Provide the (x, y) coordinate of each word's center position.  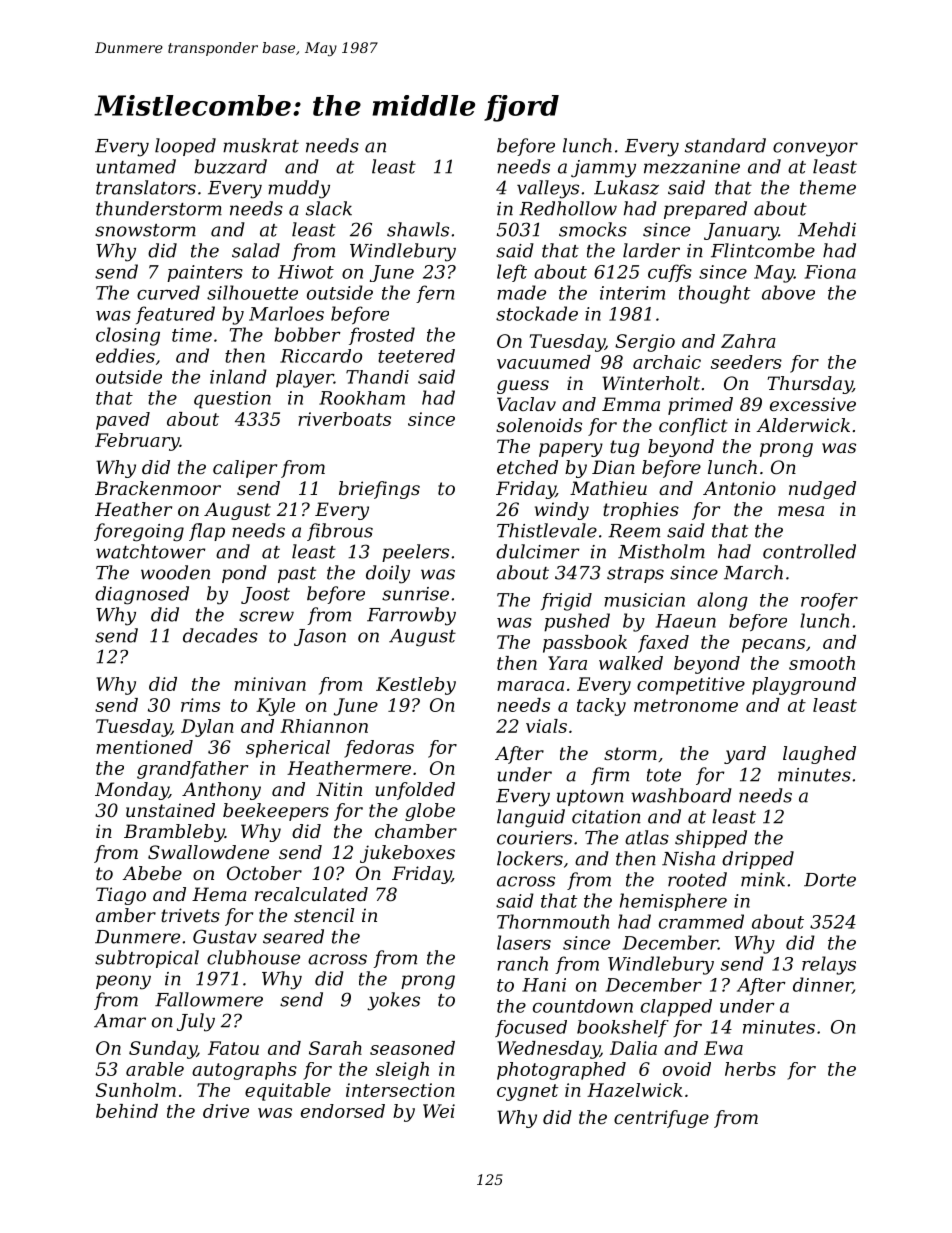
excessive (813, 404)
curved (168, 292)
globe (430, 812)
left (512, 273)
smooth (822, 663)
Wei (439, 1111)
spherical (288, 749)
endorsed (343, 1111)
